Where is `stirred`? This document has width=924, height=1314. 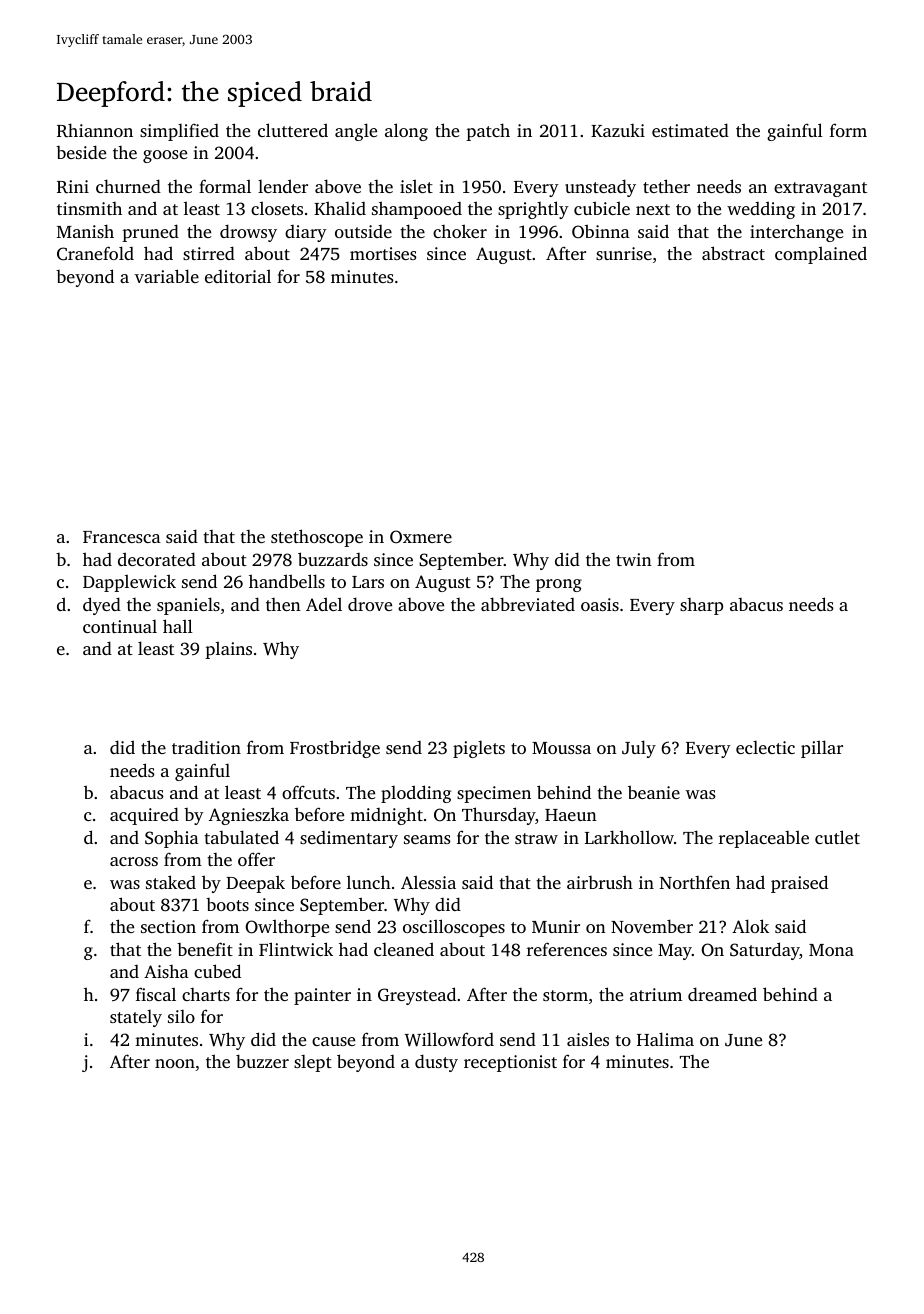
stirred is located at coordinates (209, 253).
